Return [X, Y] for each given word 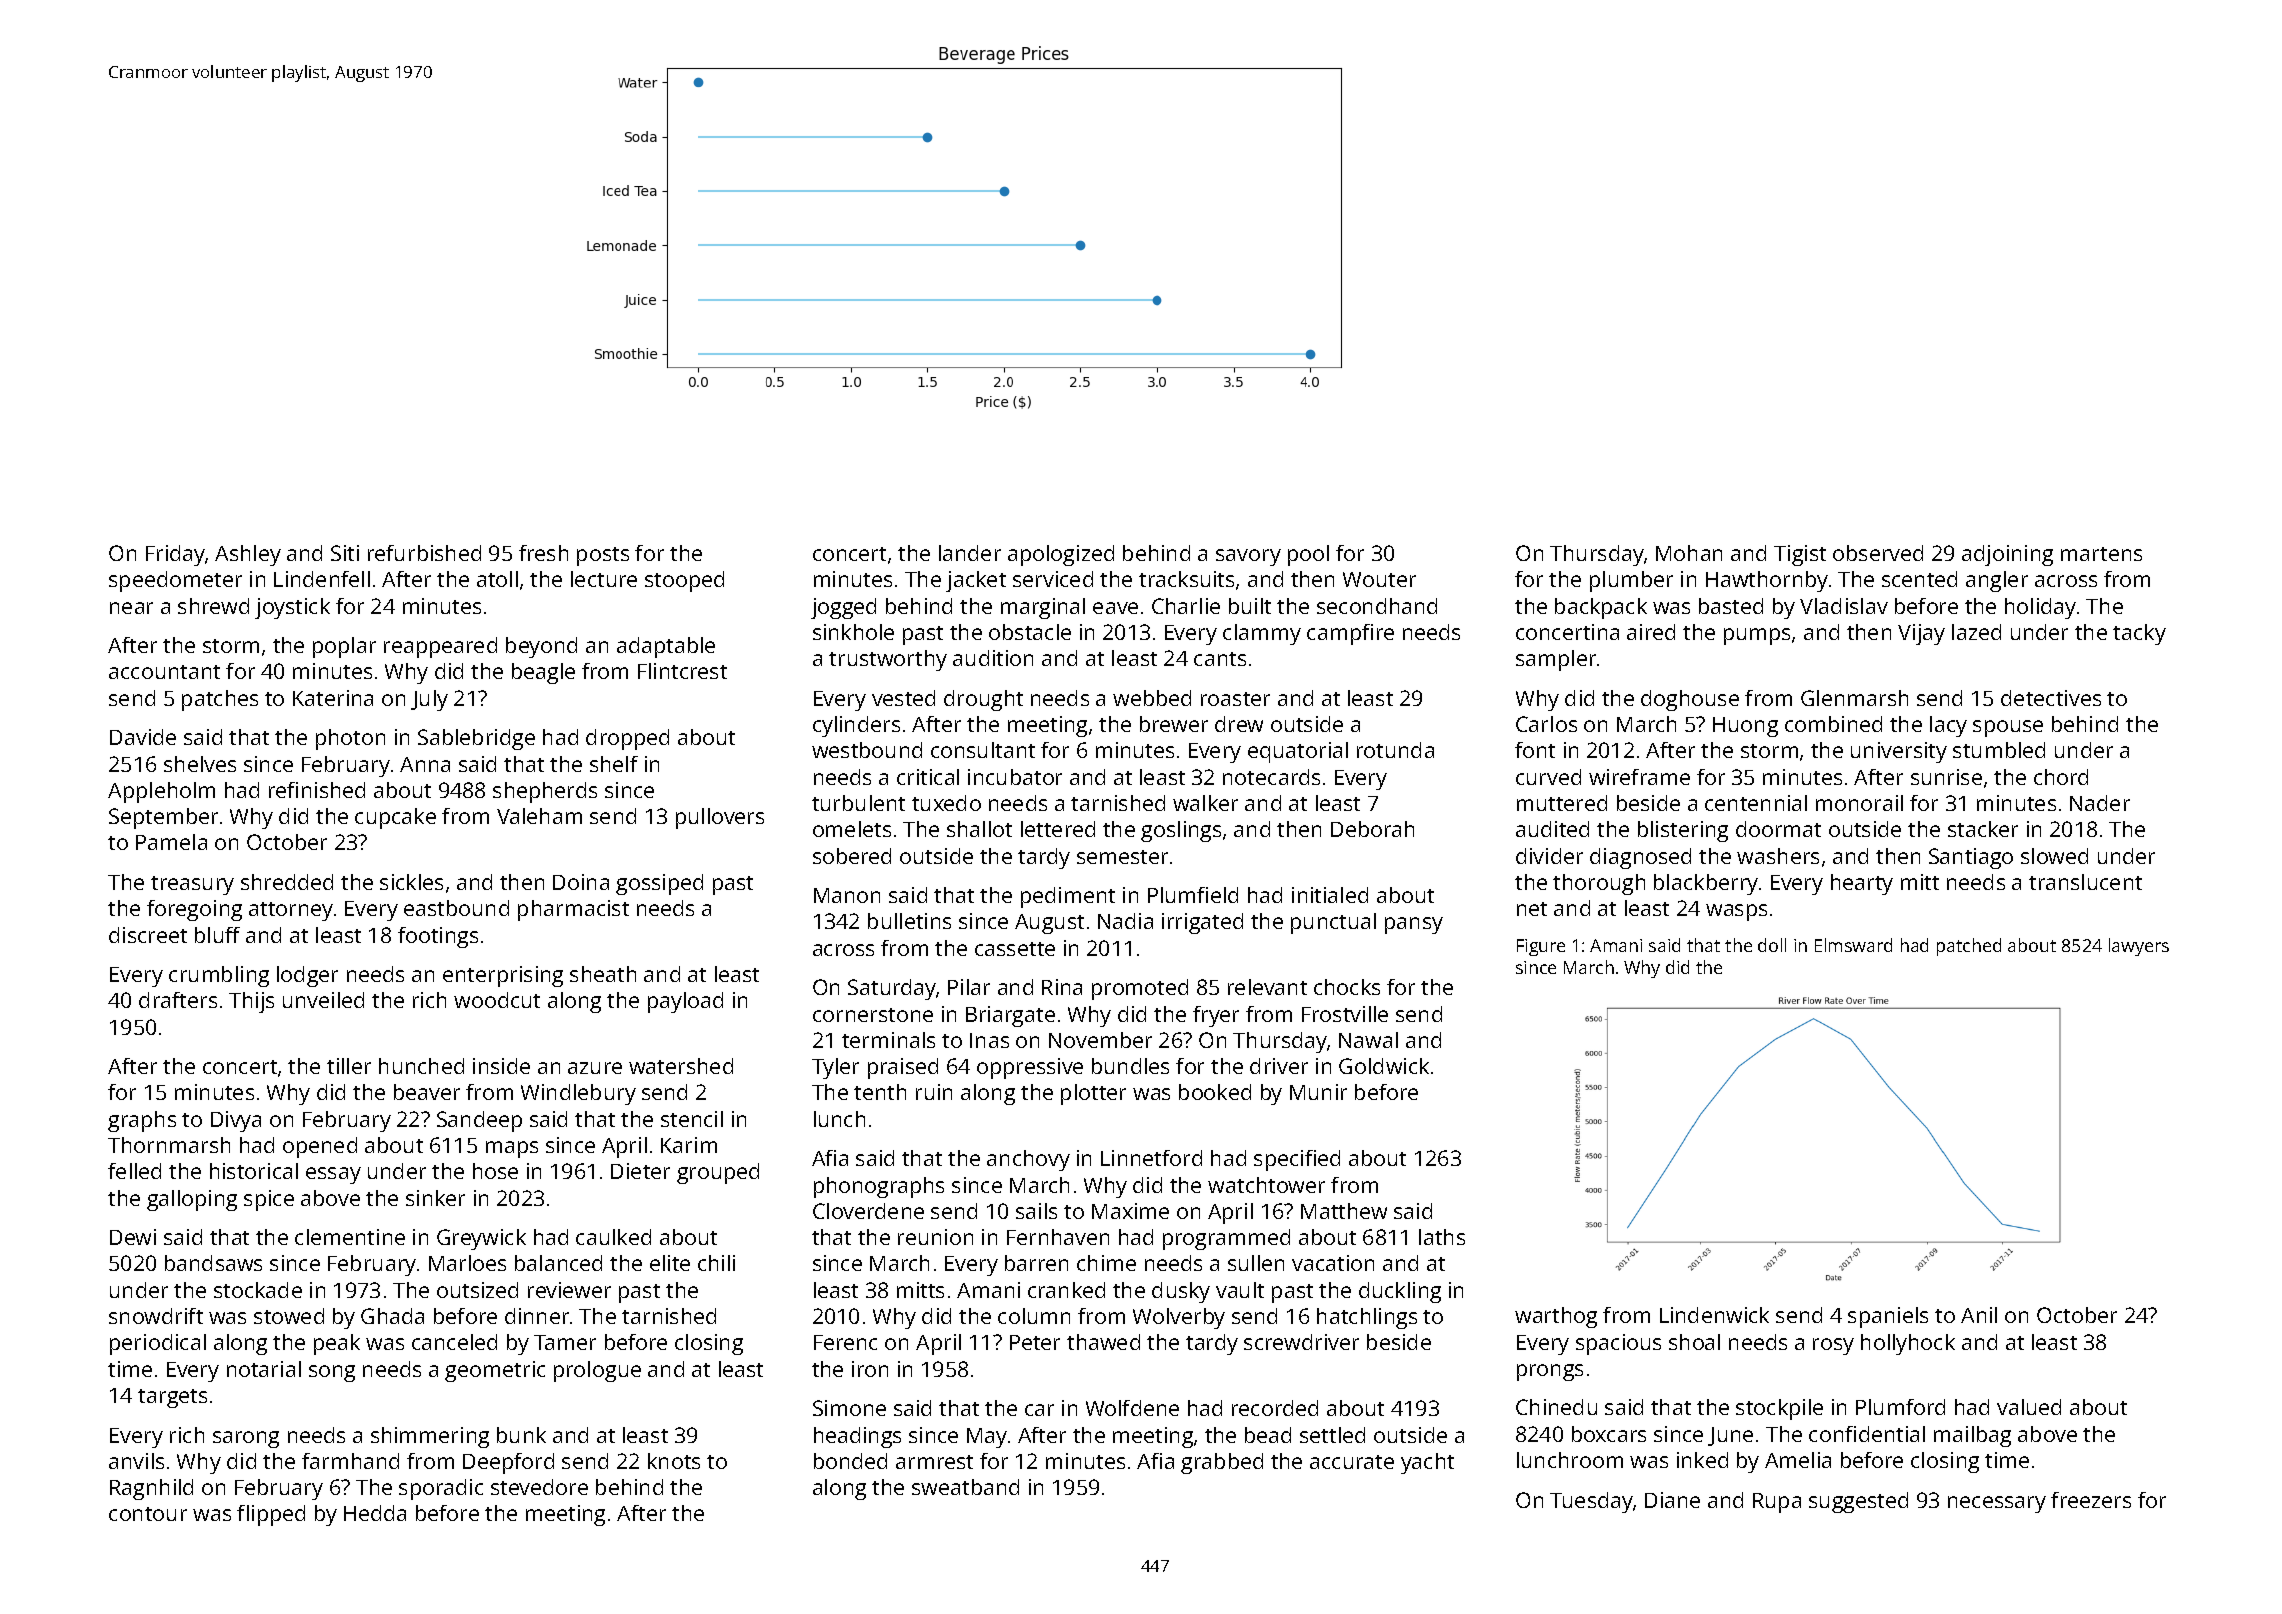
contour [148, 1514]
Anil [1979, 1315]
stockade [258, 1290]
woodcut [497, 1000]
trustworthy [888, 660]
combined [1833, 724]
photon [350, 739]
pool [1308, 555]
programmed [1226, 1239]
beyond [541, 647]
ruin [934, 1092]
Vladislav [1844, 606]
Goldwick [1384, 1066]
